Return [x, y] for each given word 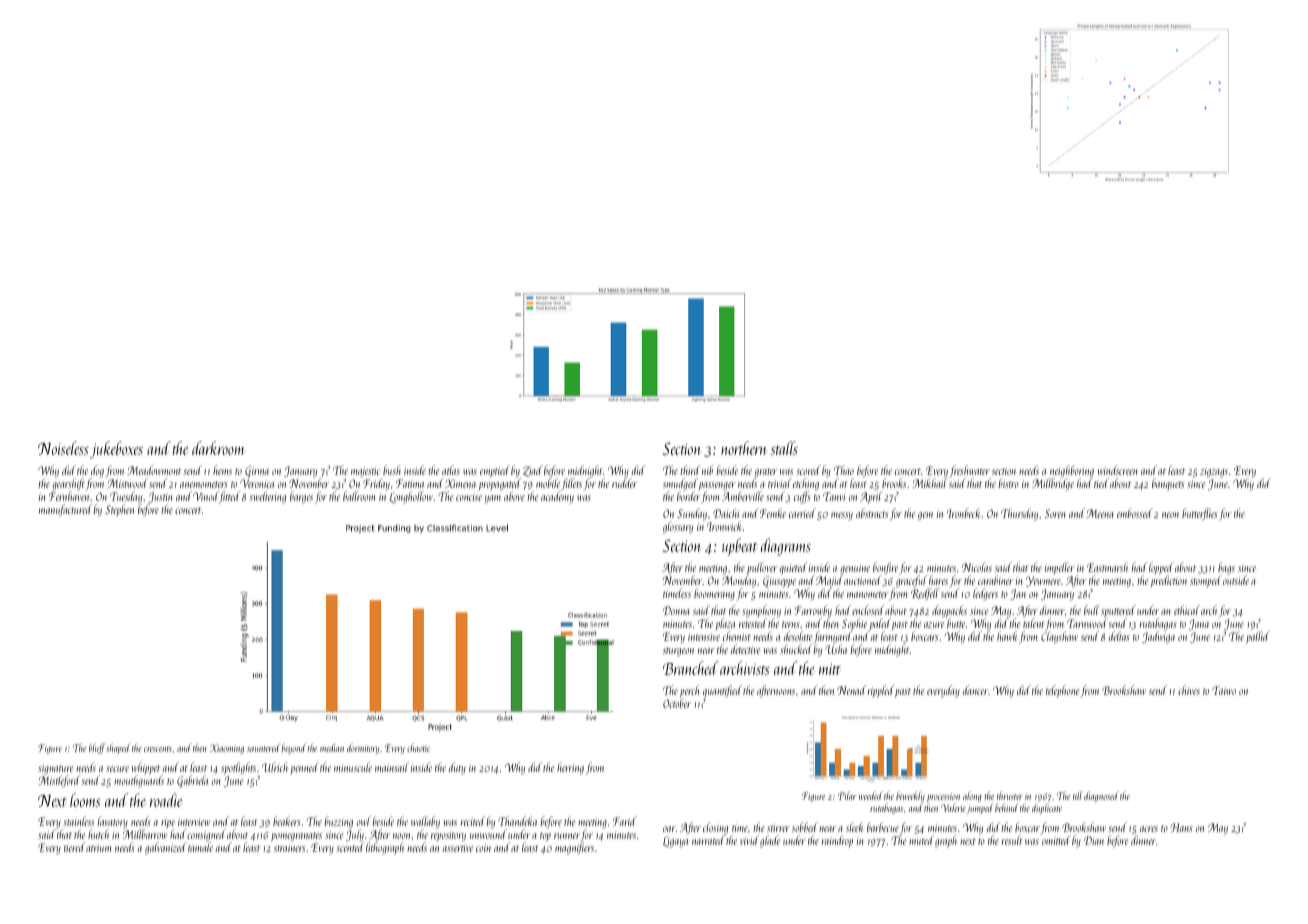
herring [570, 768]
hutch [98, 834]
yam [493, 499]
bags [1226, 568]
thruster [1010, 795]
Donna [676, 610]
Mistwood [127, 483]
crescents [158, 749]
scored [808, 470]
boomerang [714, 594]
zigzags [1214, 472]
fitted [229, 497]
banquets [1168, 484]
